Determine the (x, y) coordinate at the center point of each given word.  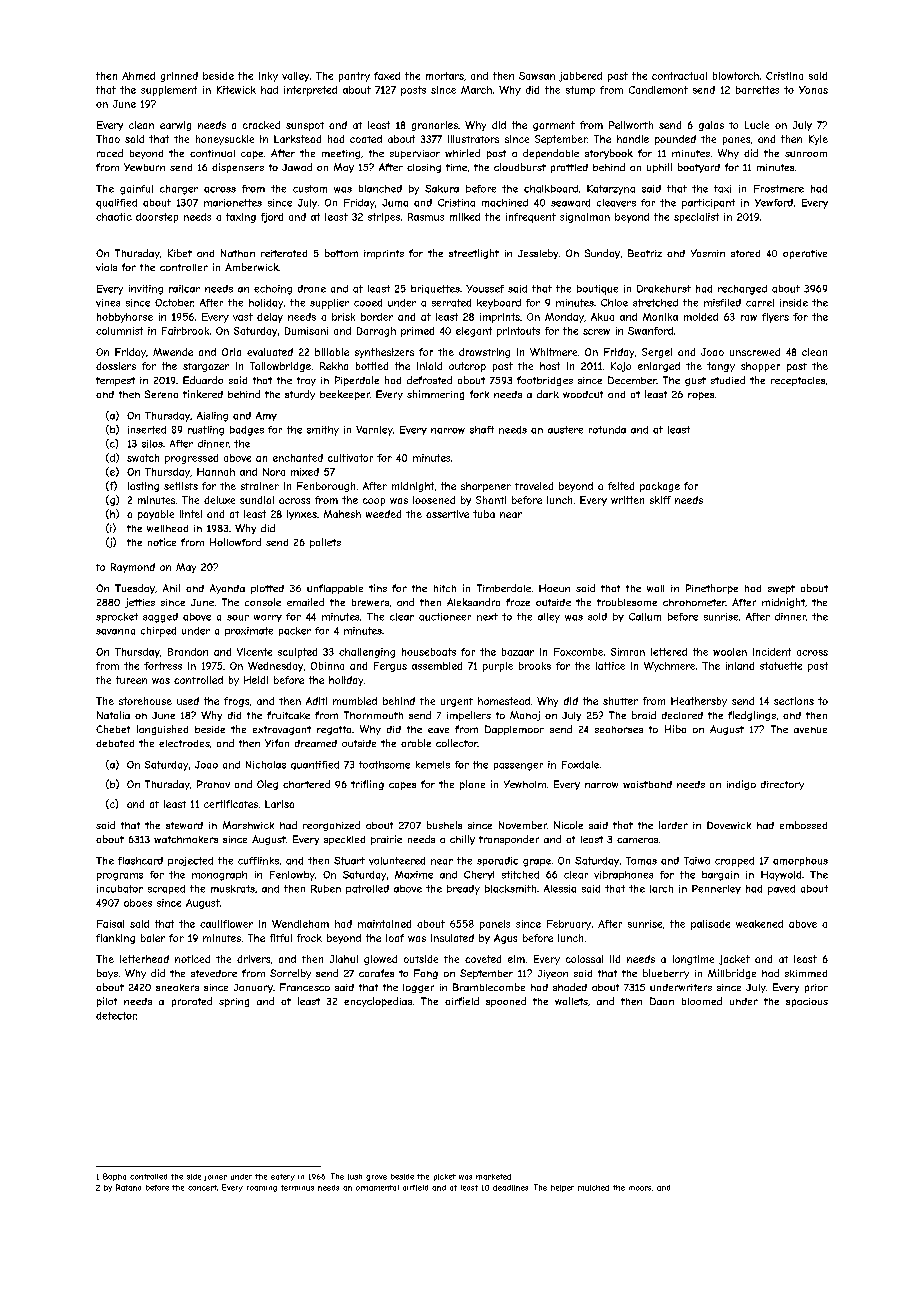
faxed (387, 76)
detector (116, 1016)
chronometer (694, 602)
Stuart (349, 861)
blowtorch (736, 76)
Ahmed (138, 76)
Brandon (188, 652)
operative (805, 254)
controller (184, 267)
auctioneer (445, 617)
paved (781, 890)
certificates (231, 804)
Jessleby (538, 254)
